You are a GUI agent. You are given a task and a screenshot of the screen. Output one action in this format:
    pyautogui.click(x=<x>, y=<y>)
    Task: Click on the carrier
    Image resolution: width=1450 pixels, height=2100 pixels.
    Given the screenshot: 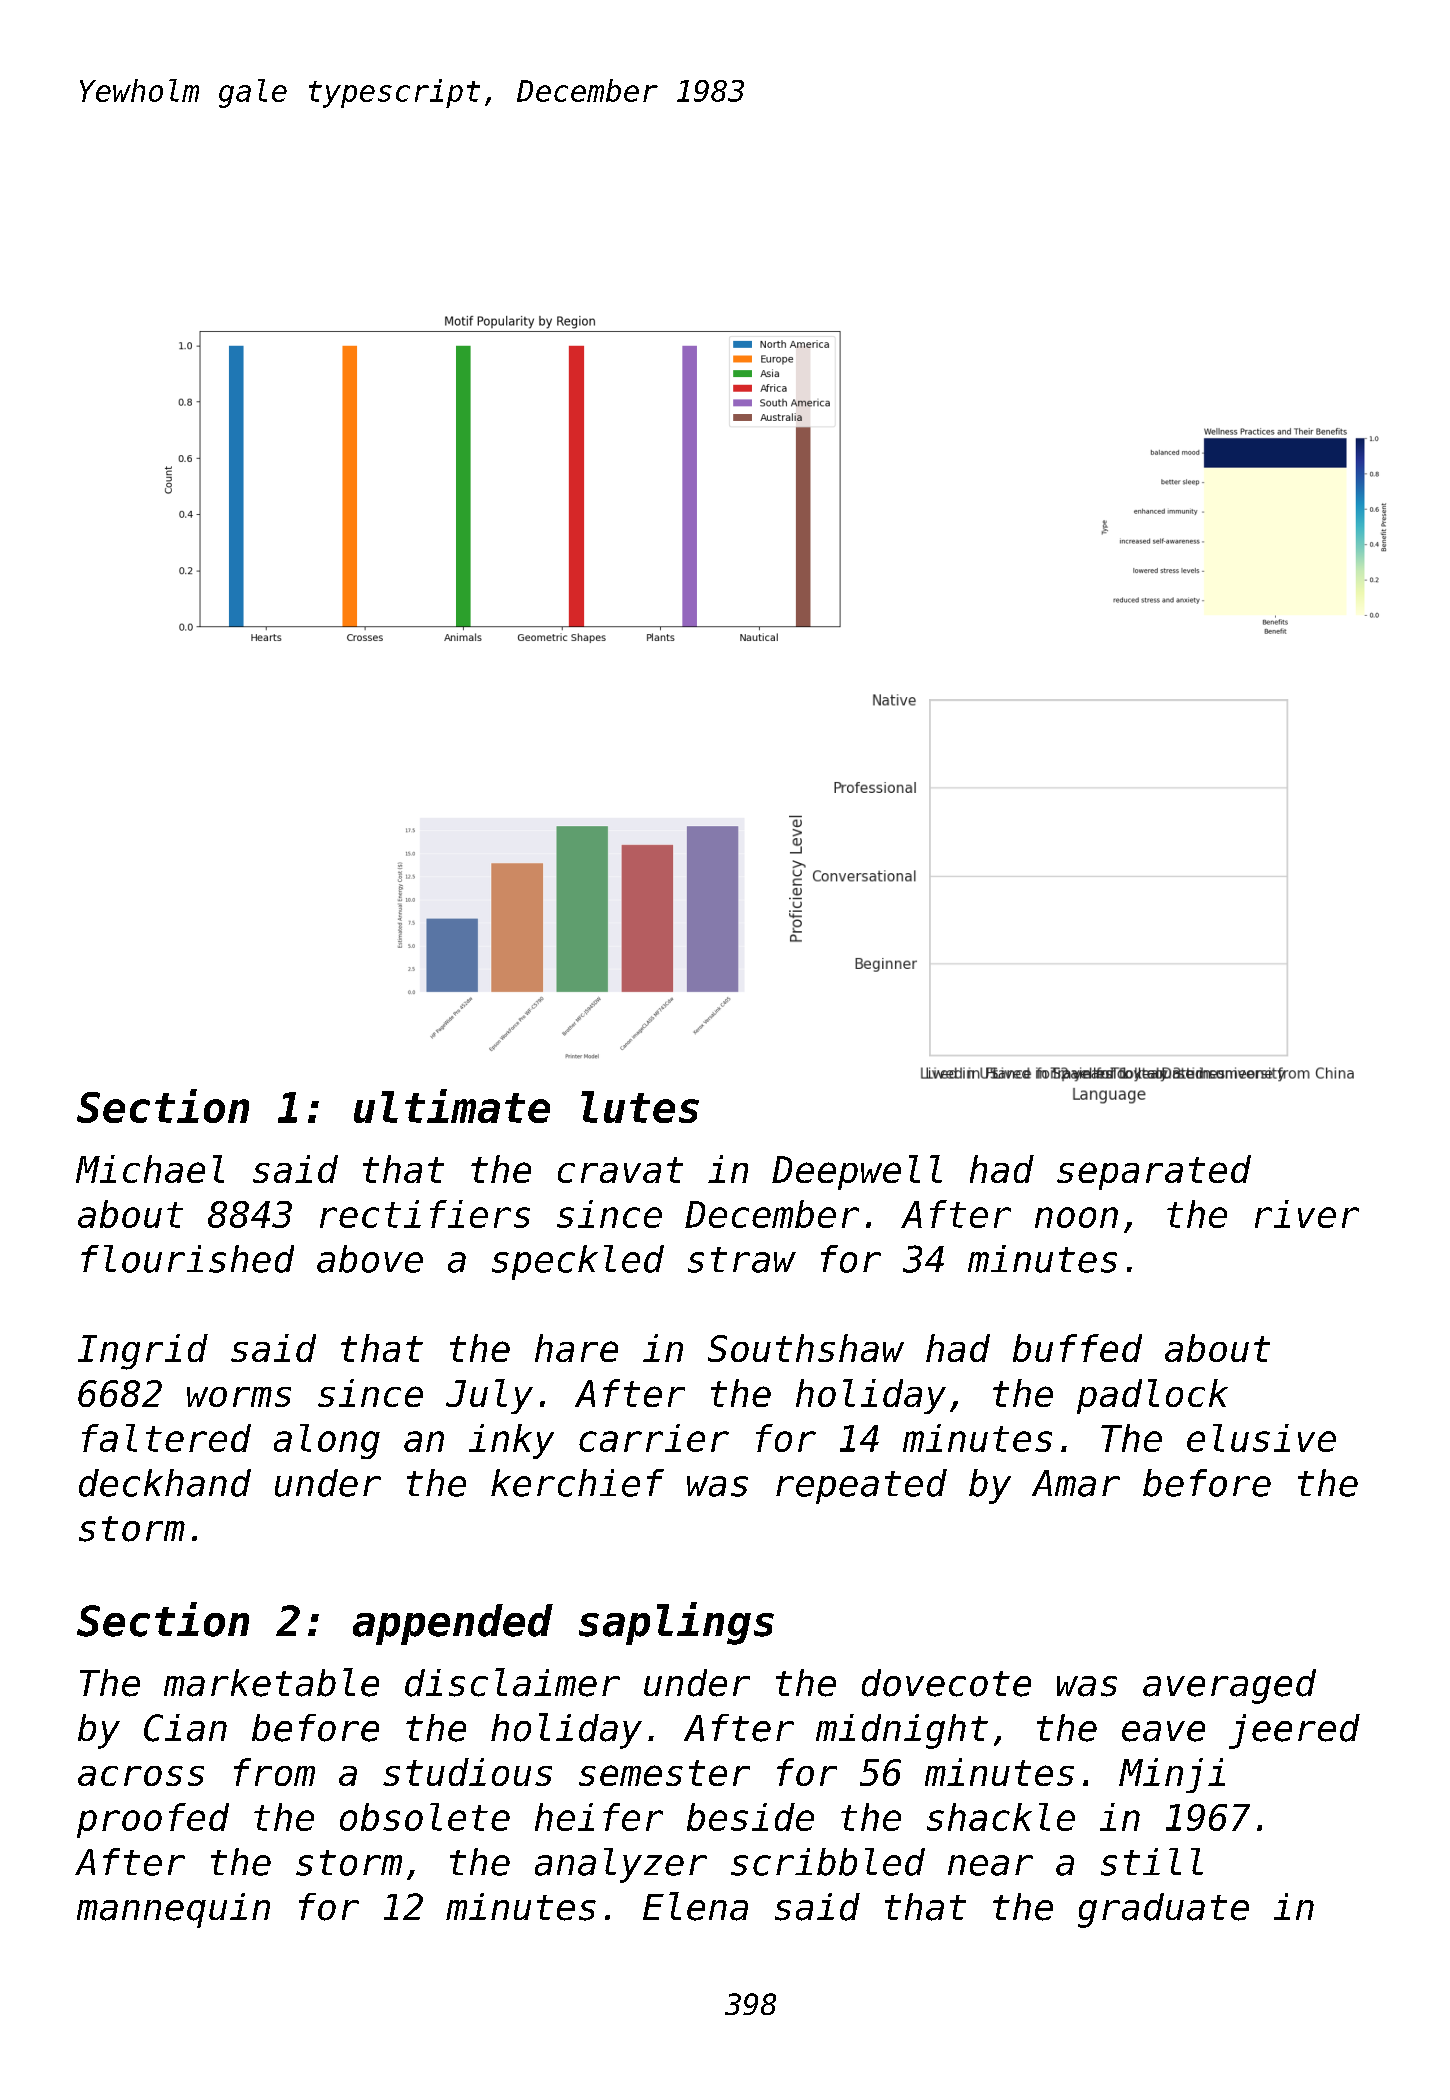 What is the action you would take?
    pyautogui.click(x=654, y=1438)
